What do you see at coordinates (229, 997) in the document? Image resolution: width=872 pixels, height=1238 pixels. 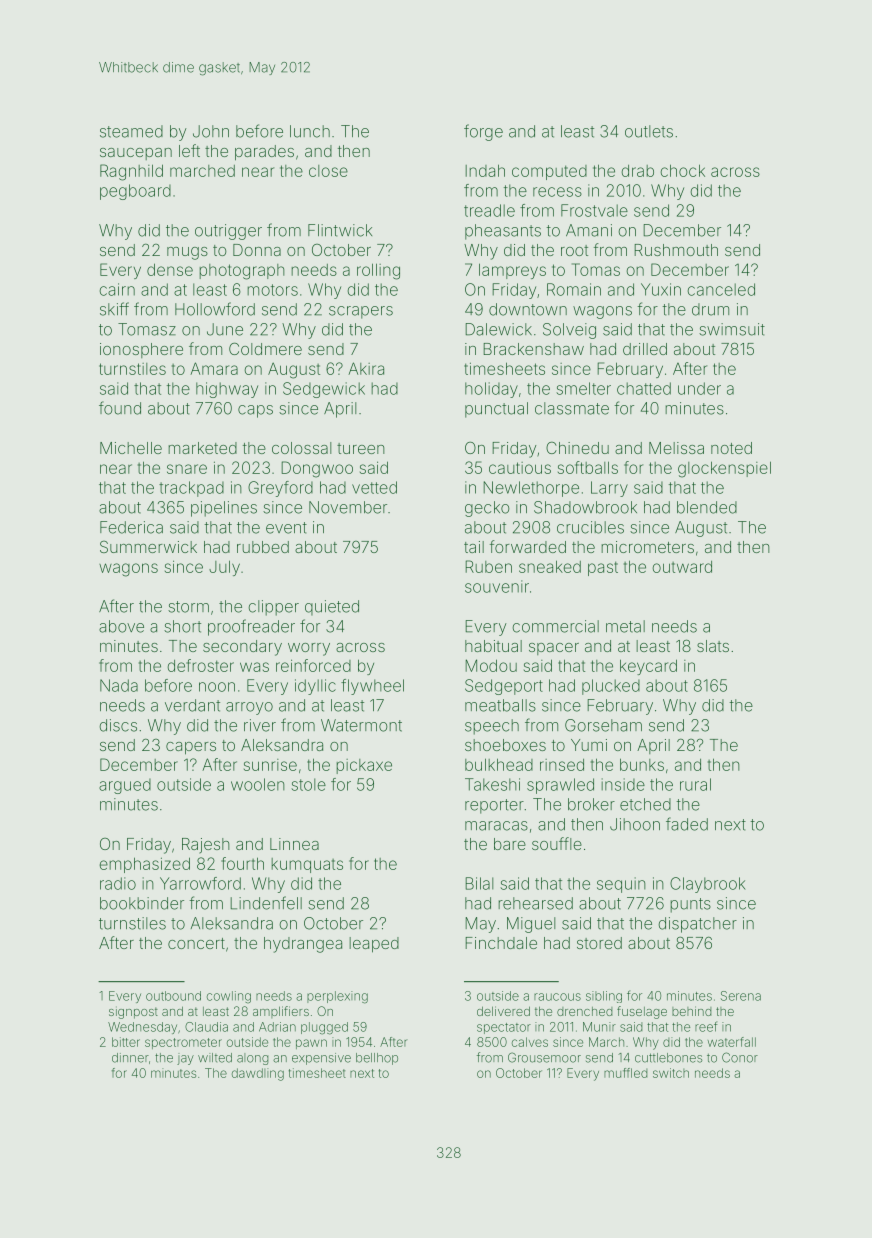 I see `cowling` at bounding box center [229, 997].
